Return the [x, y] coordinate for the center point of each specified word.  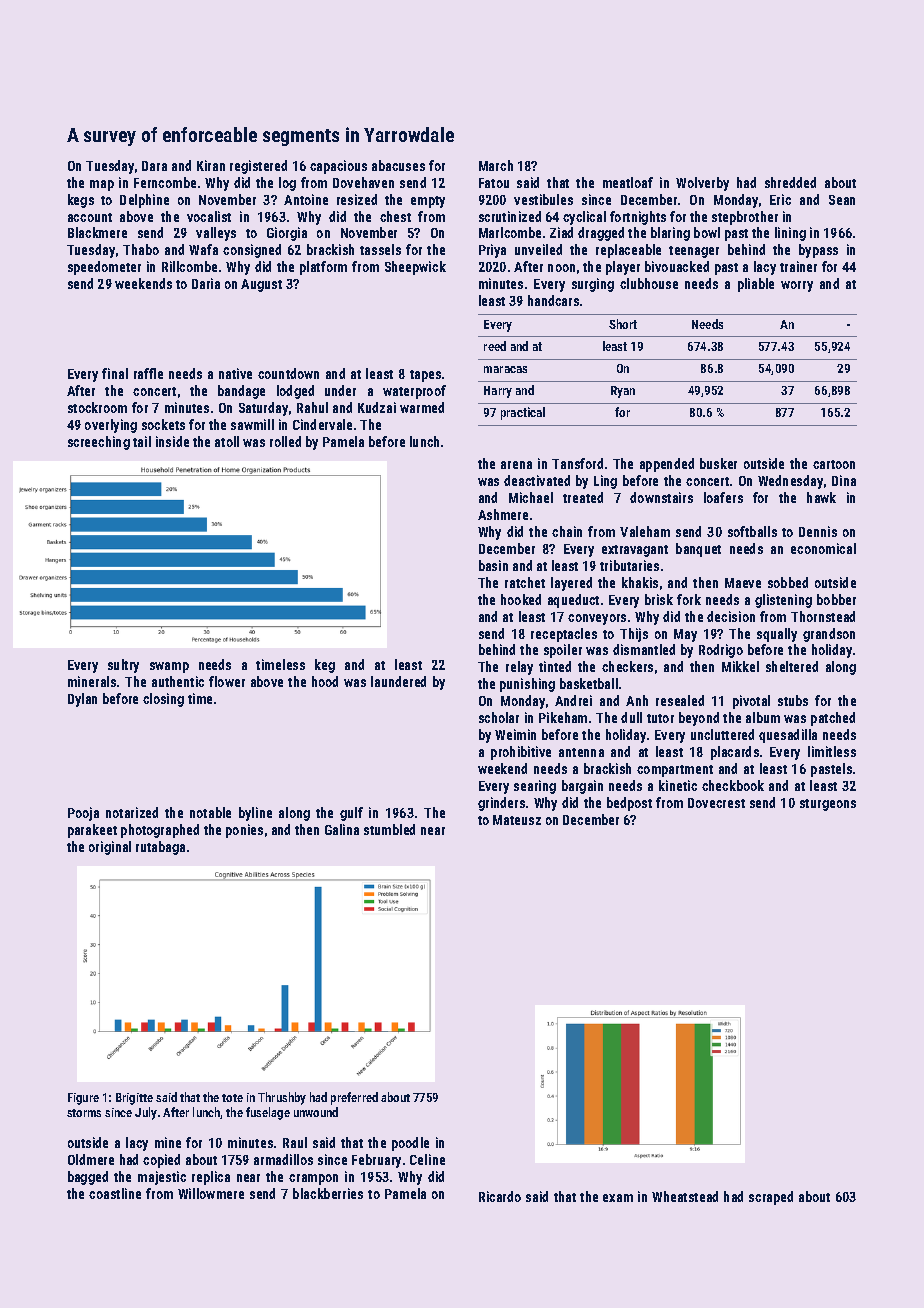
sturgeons [828, 805]
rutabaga [160, 848]
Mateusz [517, 820]
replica [211, 1178]
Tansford [577, 463]
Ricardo [500, 1196]
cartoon [834, 464]
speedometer [104, 268]
